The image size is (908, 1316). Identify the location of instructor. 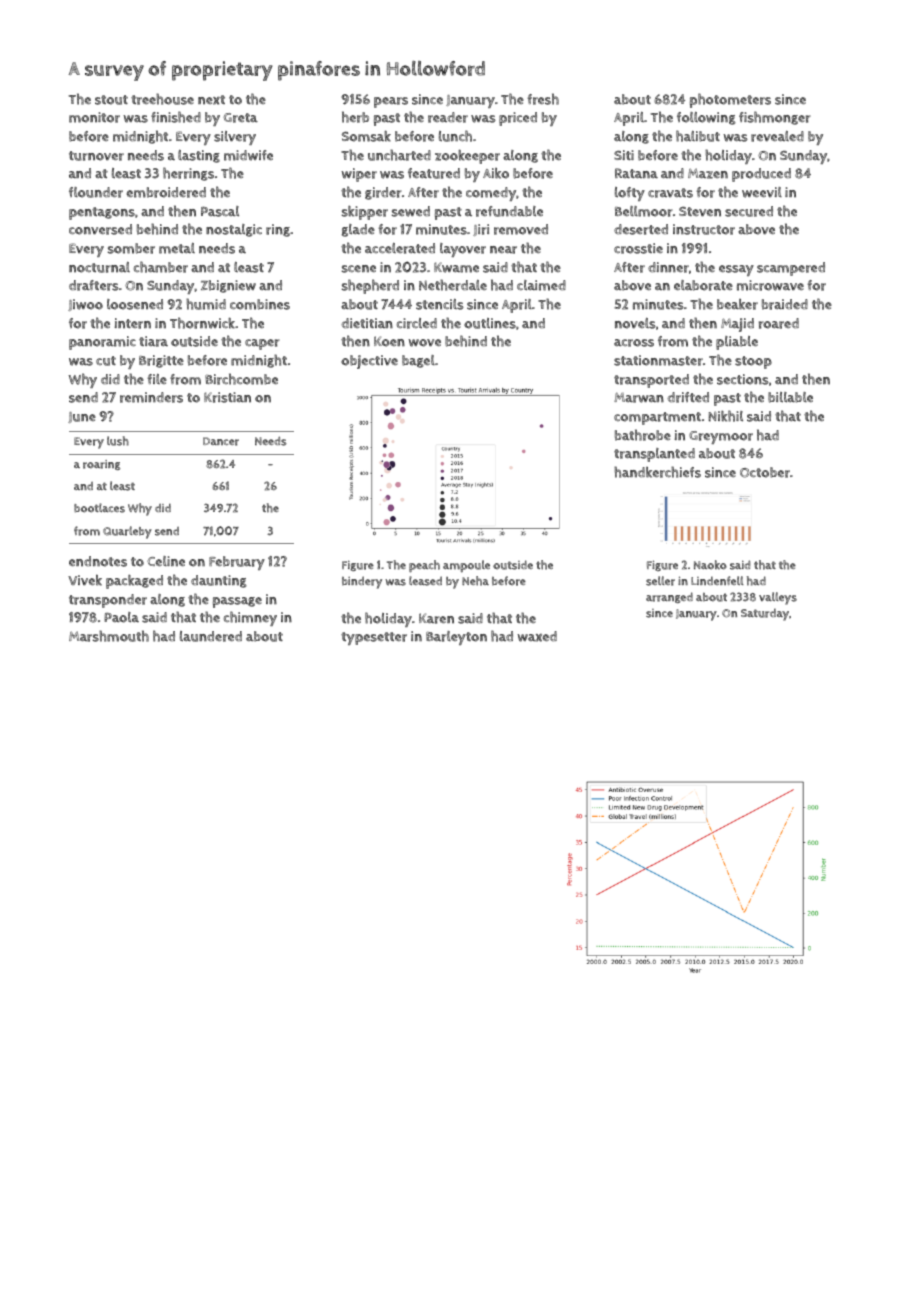
(704, 229).
